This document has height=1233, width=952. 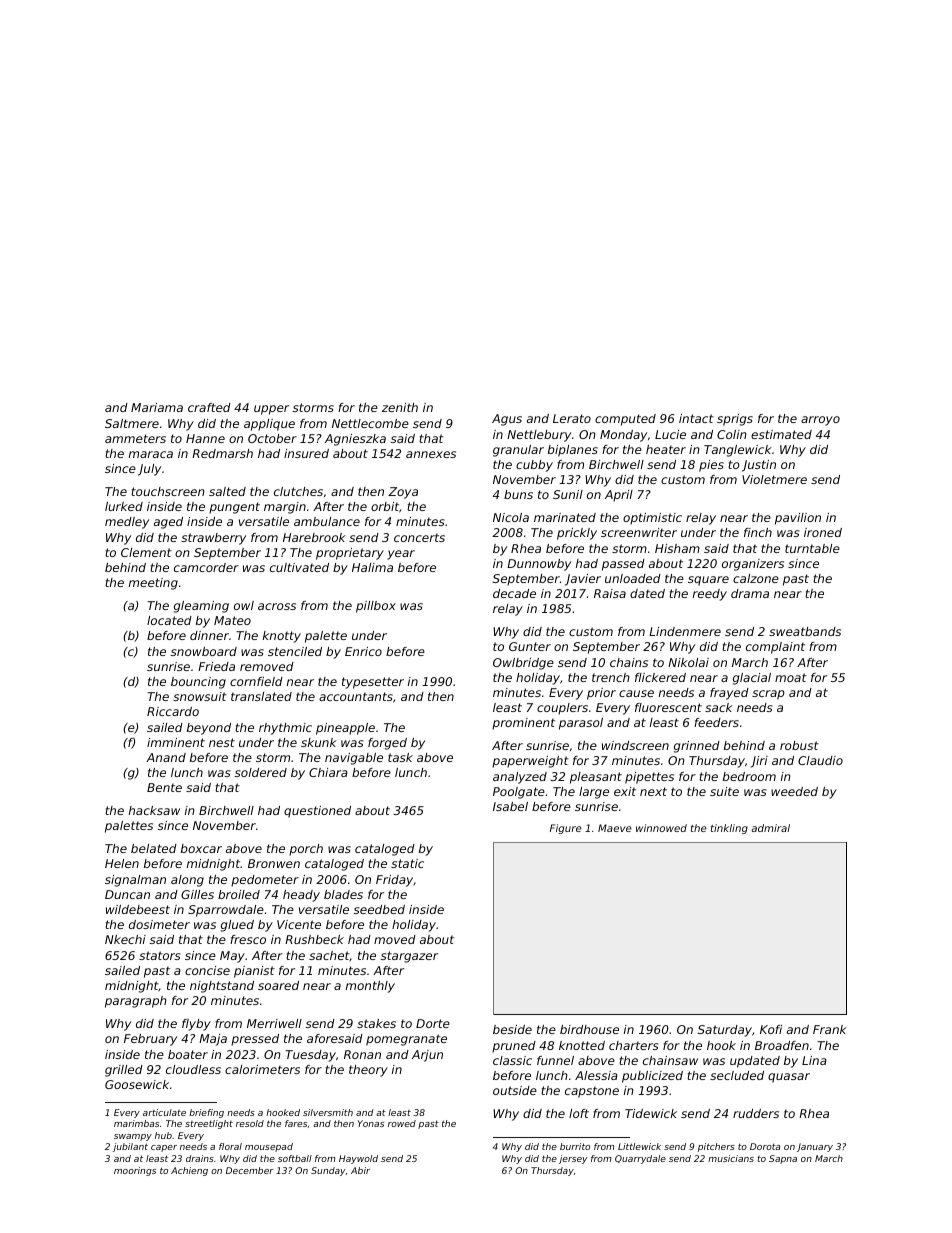 I want to click on briefing, so click(x=206, y=1113).
